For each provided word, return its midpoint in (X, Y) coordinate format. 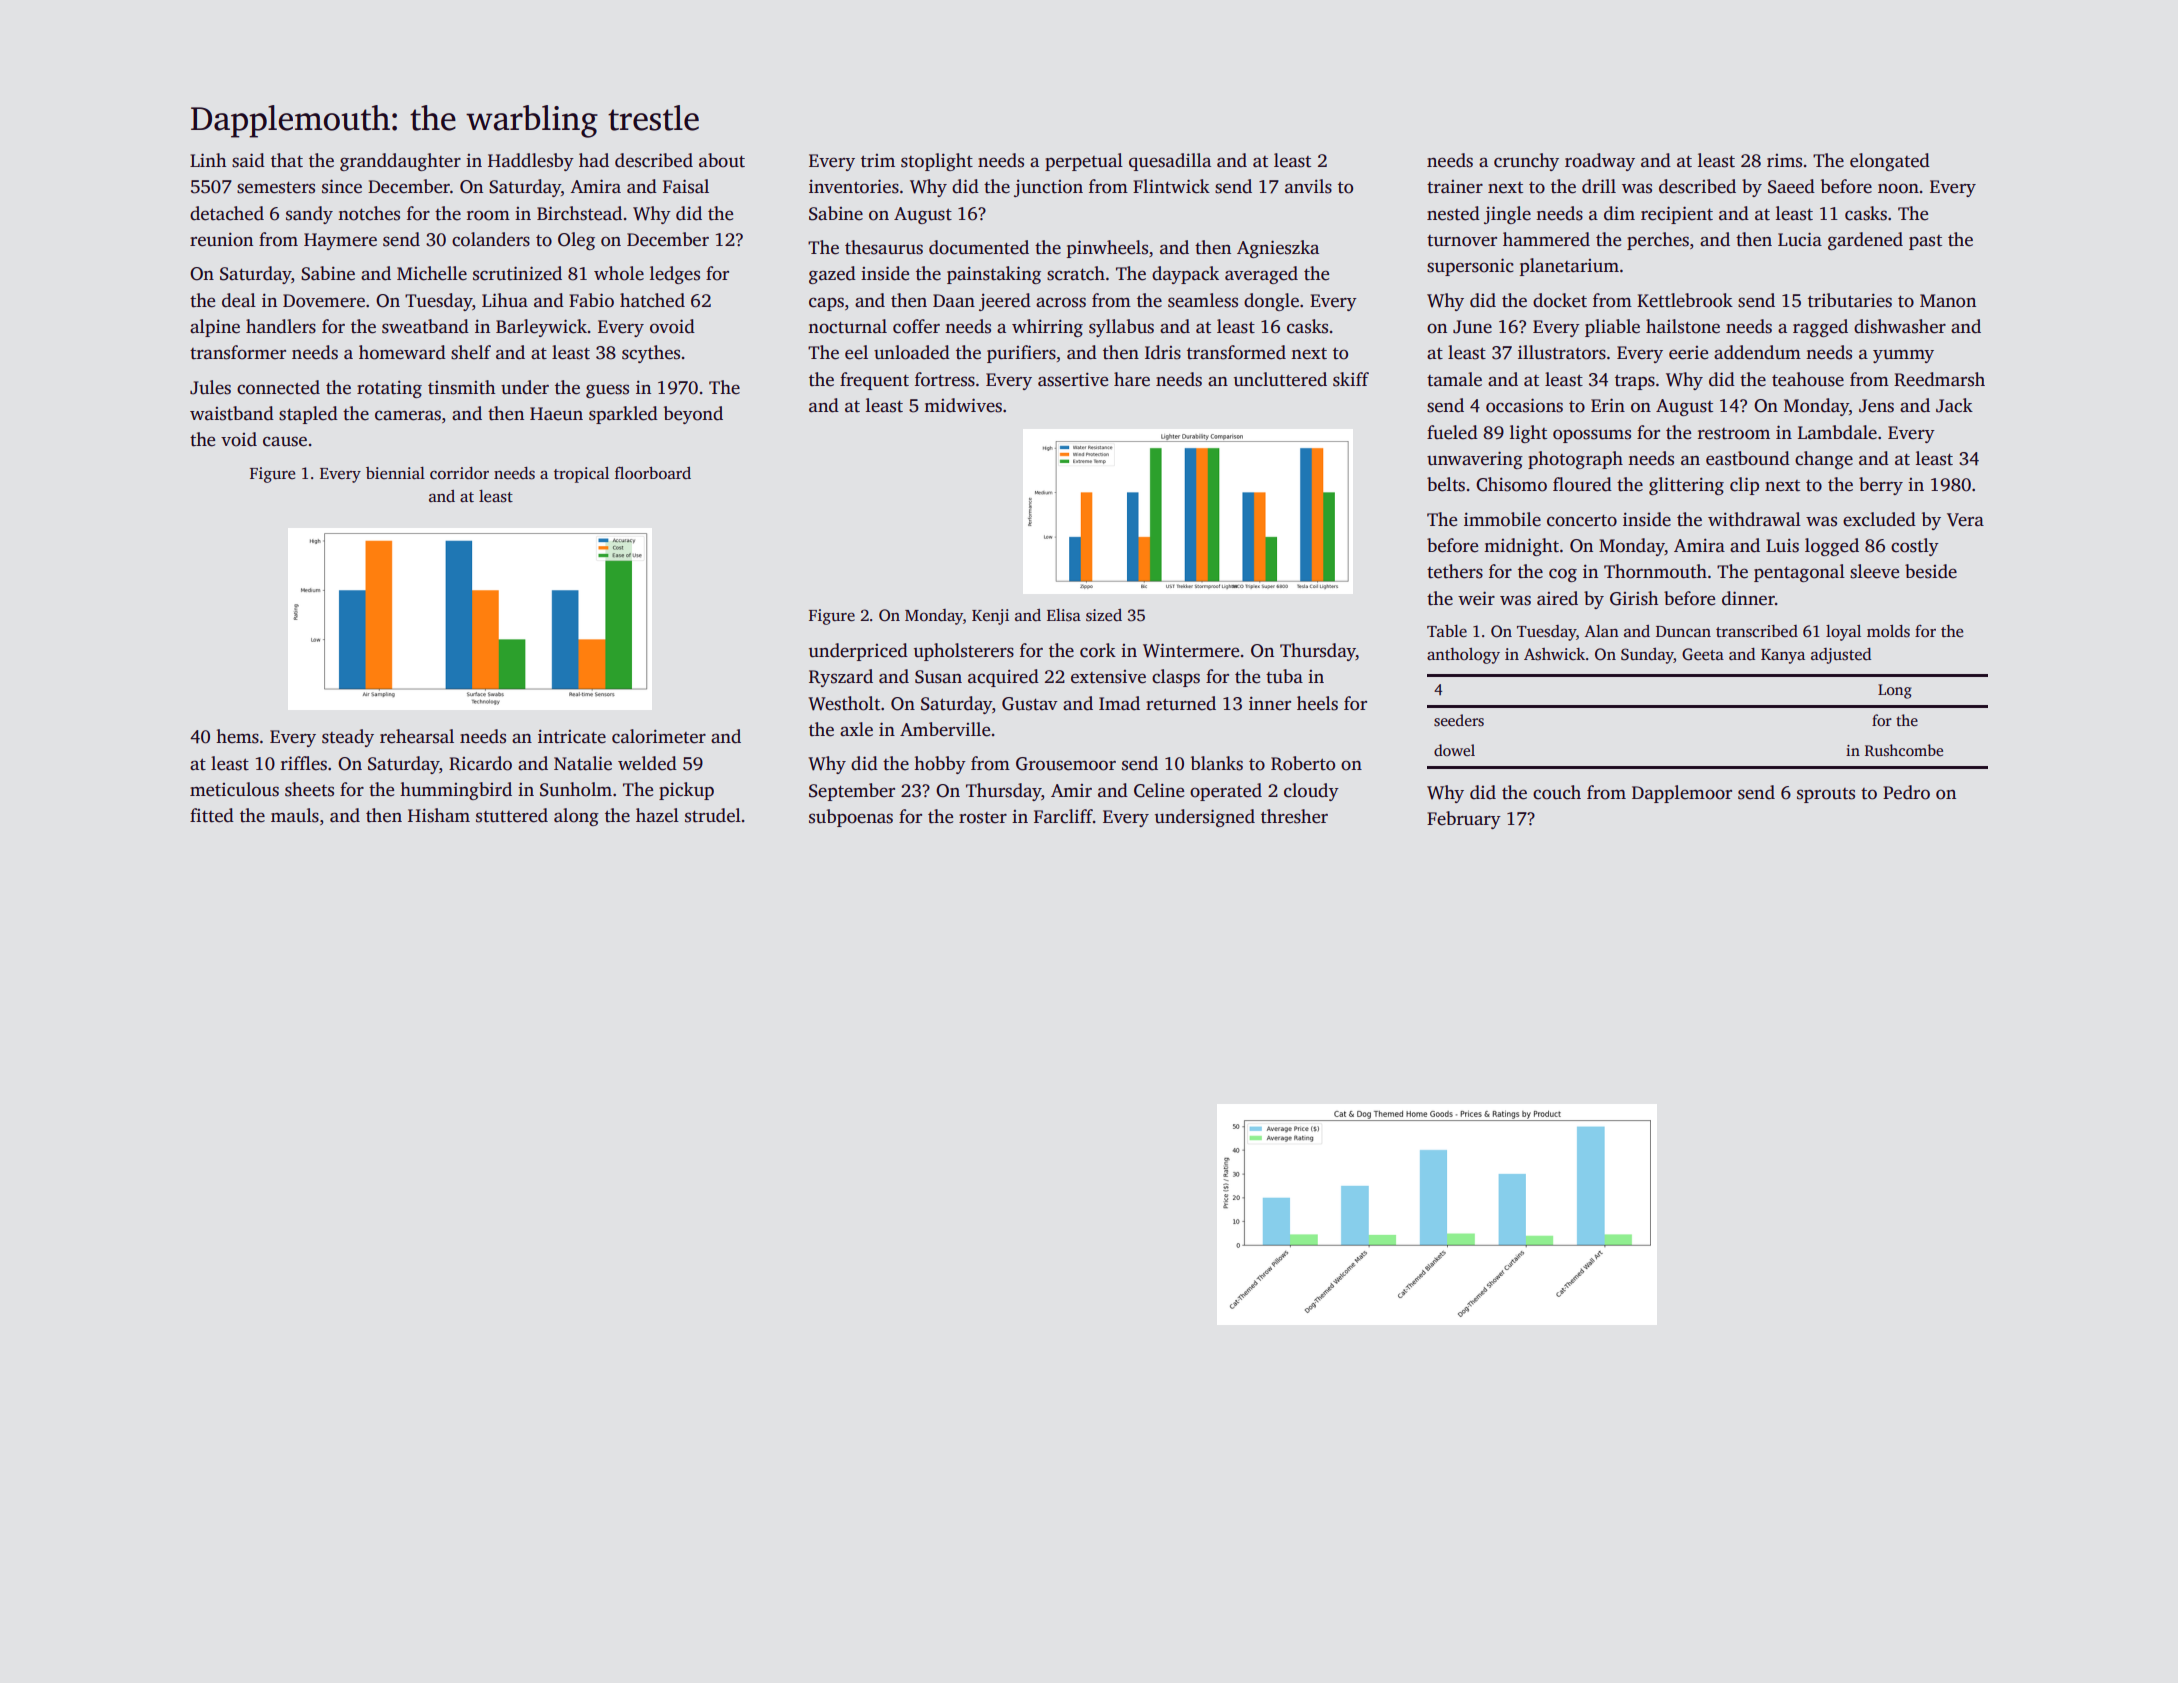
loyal (1843, 633)
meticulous (234, 789)
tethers (1455, 571)
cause (285, 441)
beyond (693, 415)
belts (1446, 484)
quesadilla (1170, 162)
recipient (1677, 215)
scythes (651, 354)
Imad (1119, 703)
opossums (1592, 436)
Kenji (990, 617)
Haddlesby (531, 162)
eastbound (1748, 458)
